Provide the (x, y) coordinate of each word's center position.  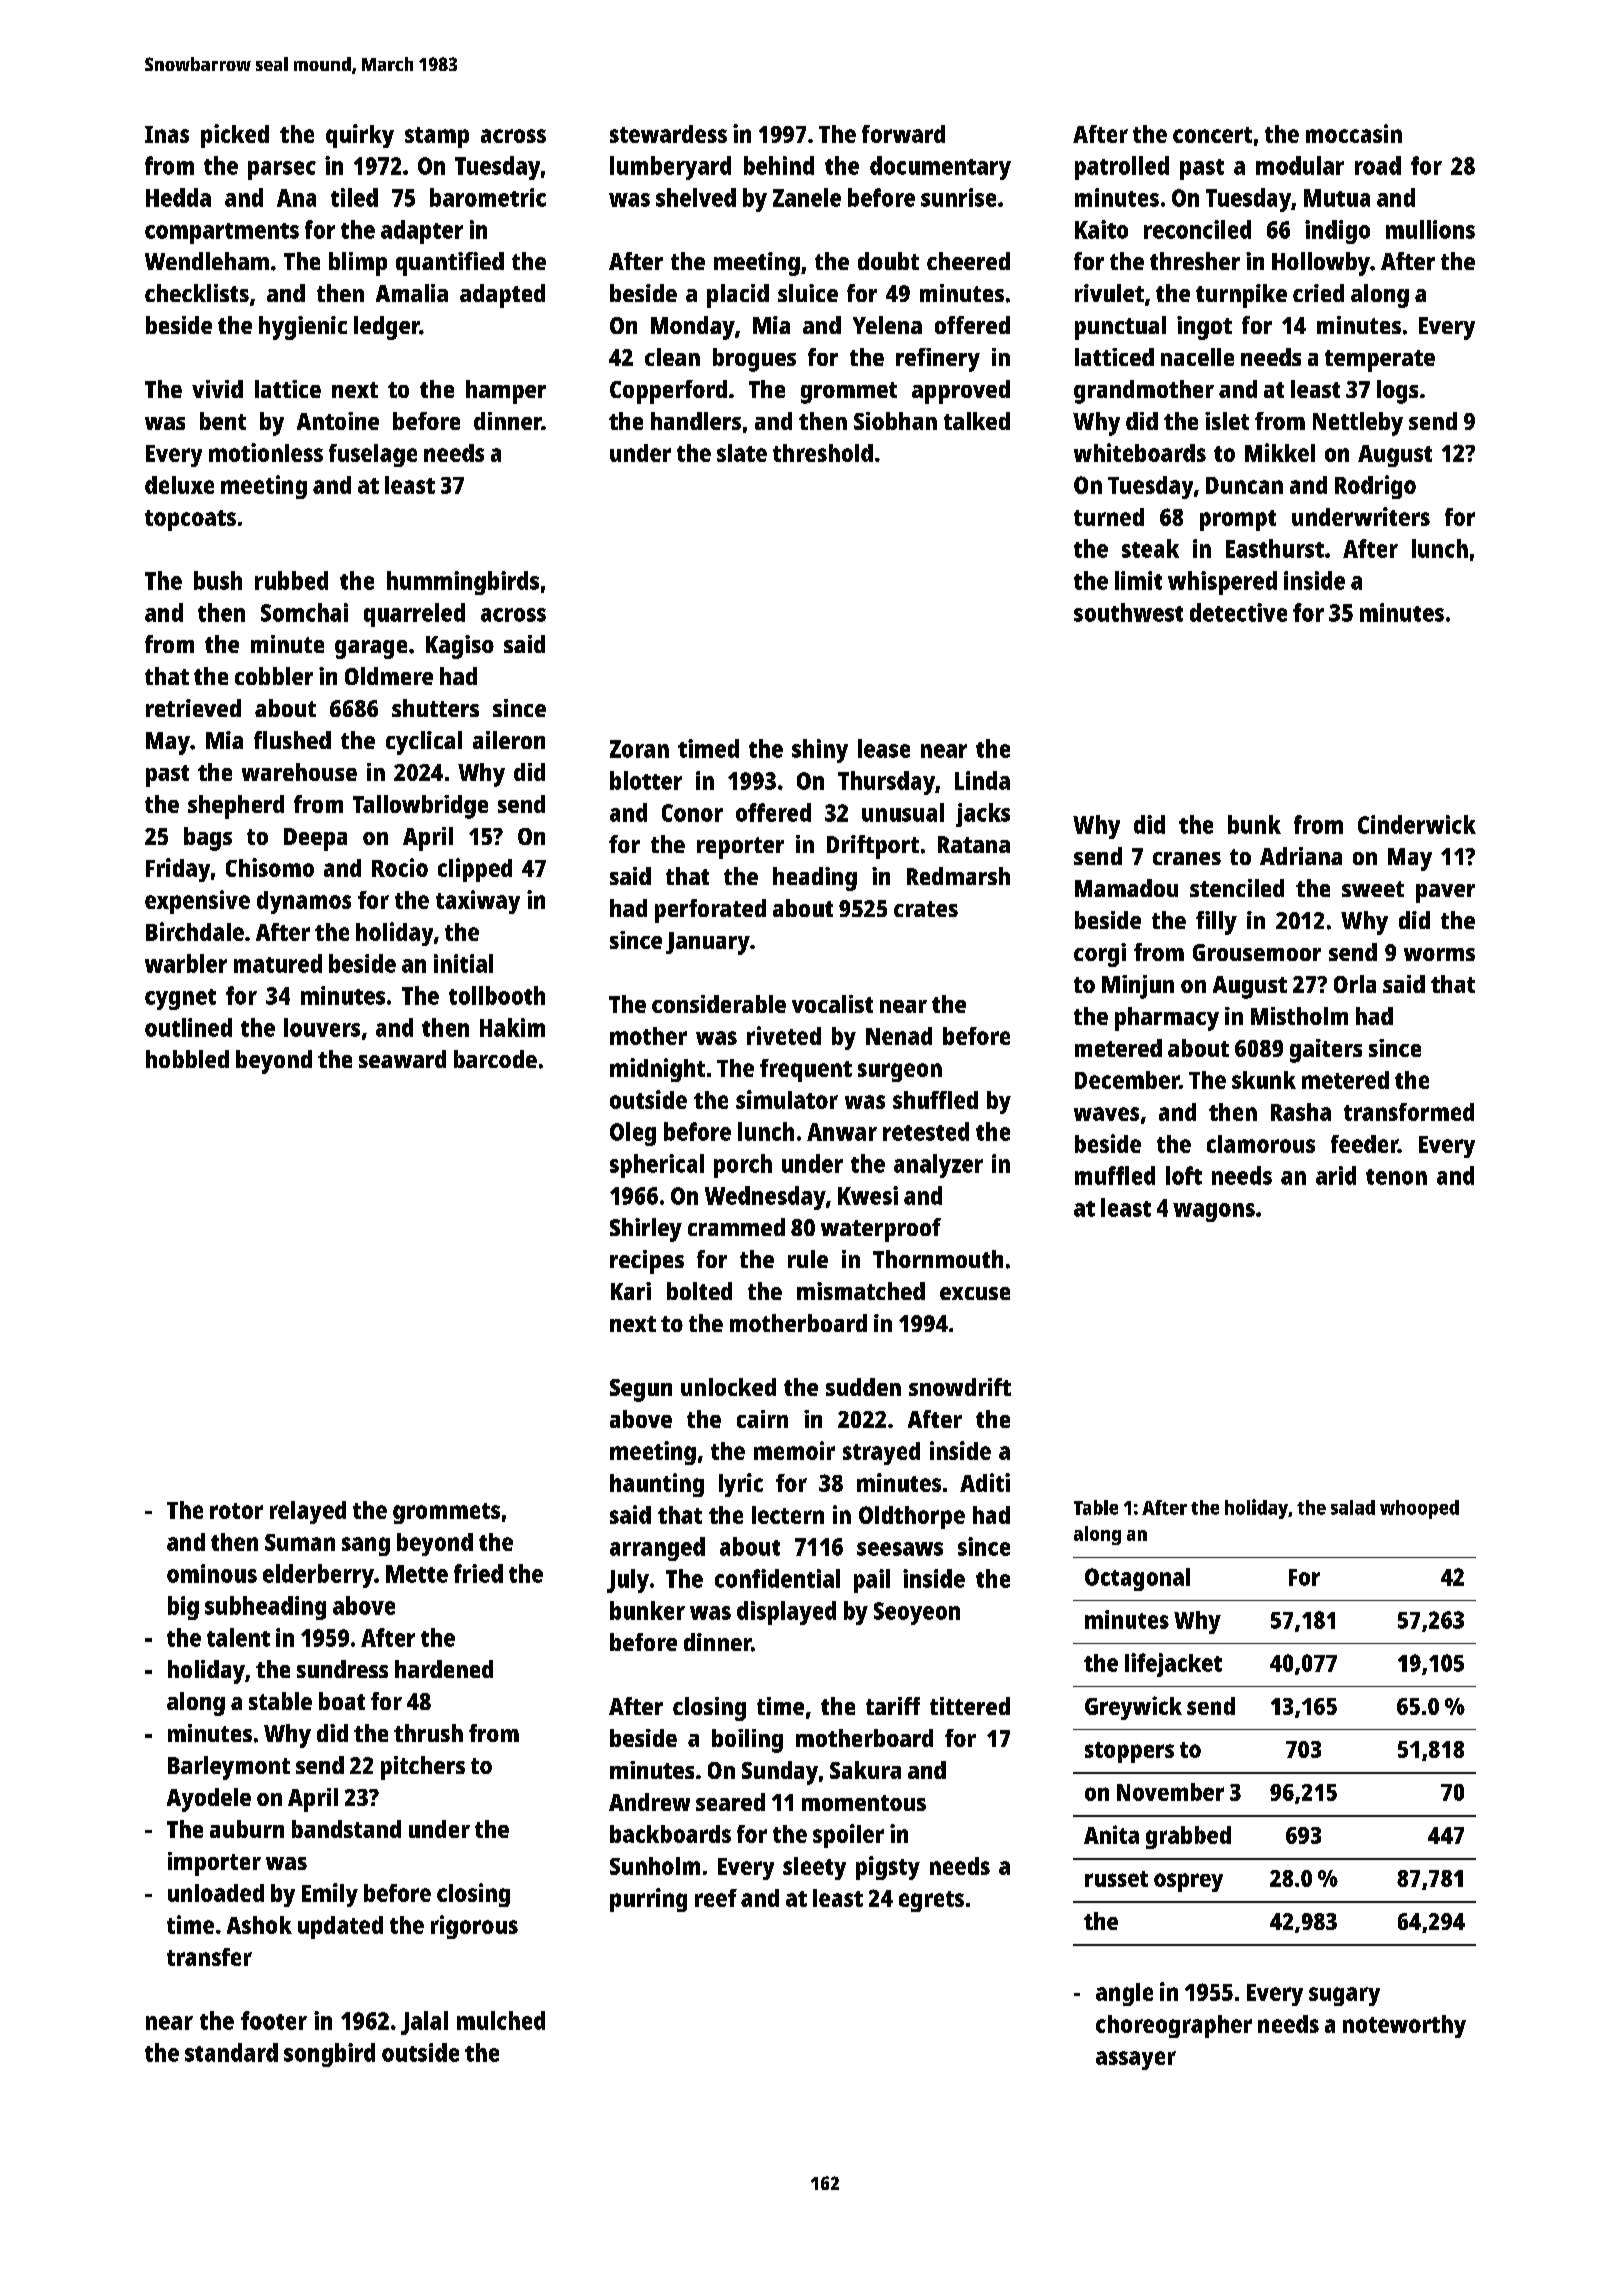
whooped (1419, 1509)
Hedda (178, 197)
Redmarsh (958, 876)
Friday (178, 870)
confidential (777, 1578)
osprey (1188, 1882)
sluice (808, 293)
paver (1445, 893)
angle (1124, 1994)
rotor (236, 1511)
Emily (330, 1895)
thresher (1195, 261)
